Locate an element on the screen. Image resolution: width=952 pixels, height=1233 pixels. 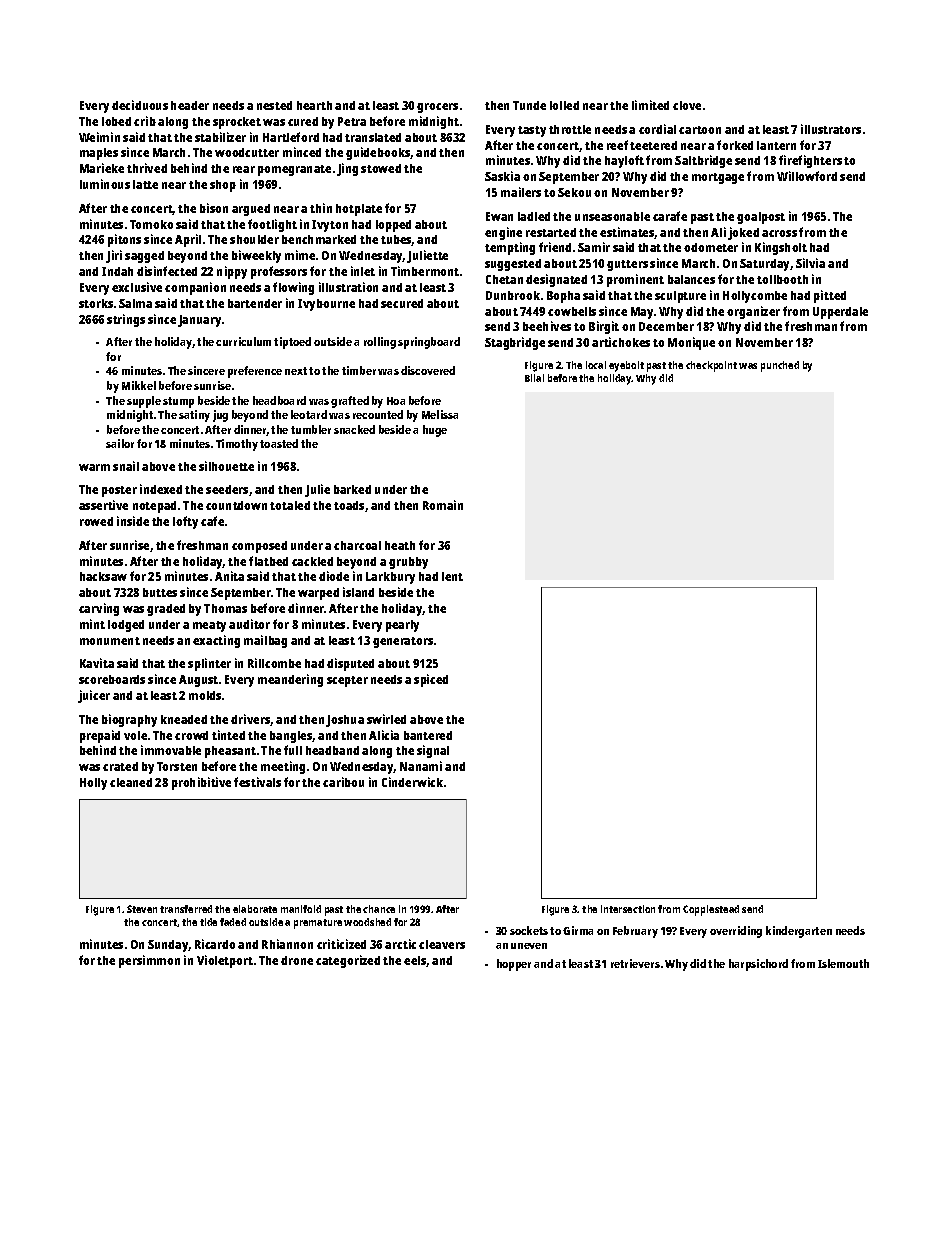
lantern is located at coordinates (776, 145).
